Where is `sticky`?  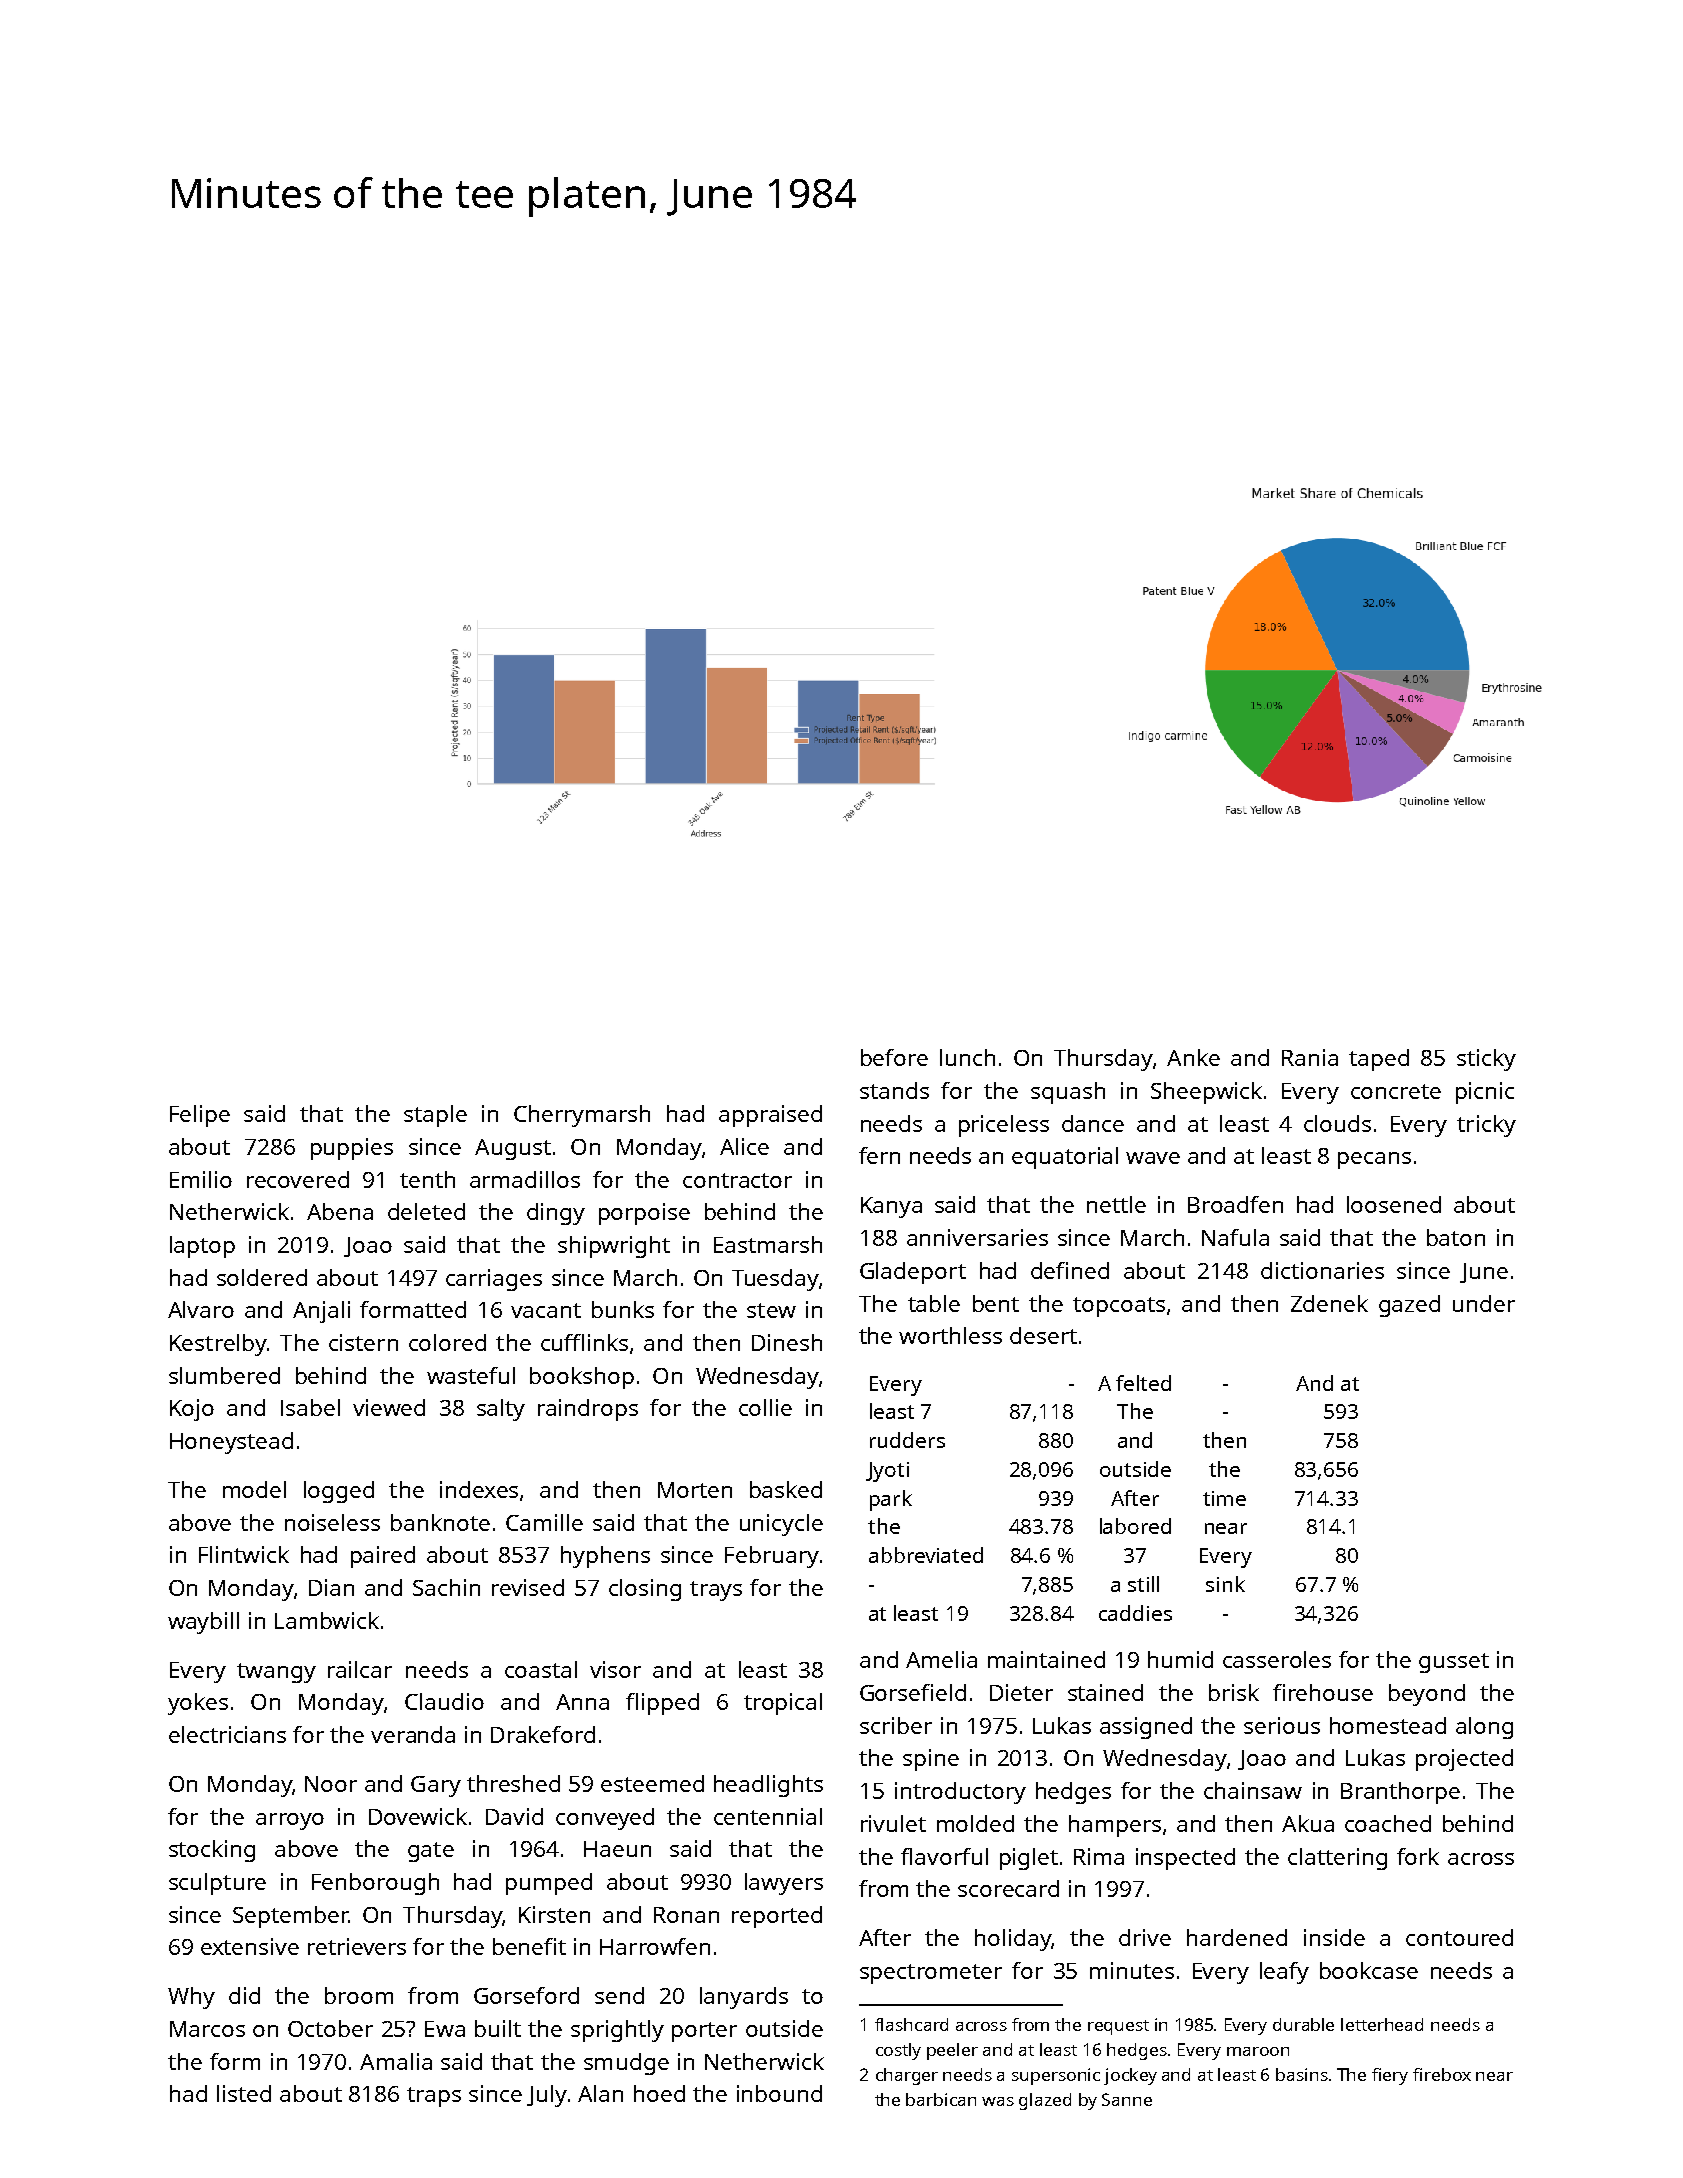 sticky is located at coordinates (1486, 1060).
